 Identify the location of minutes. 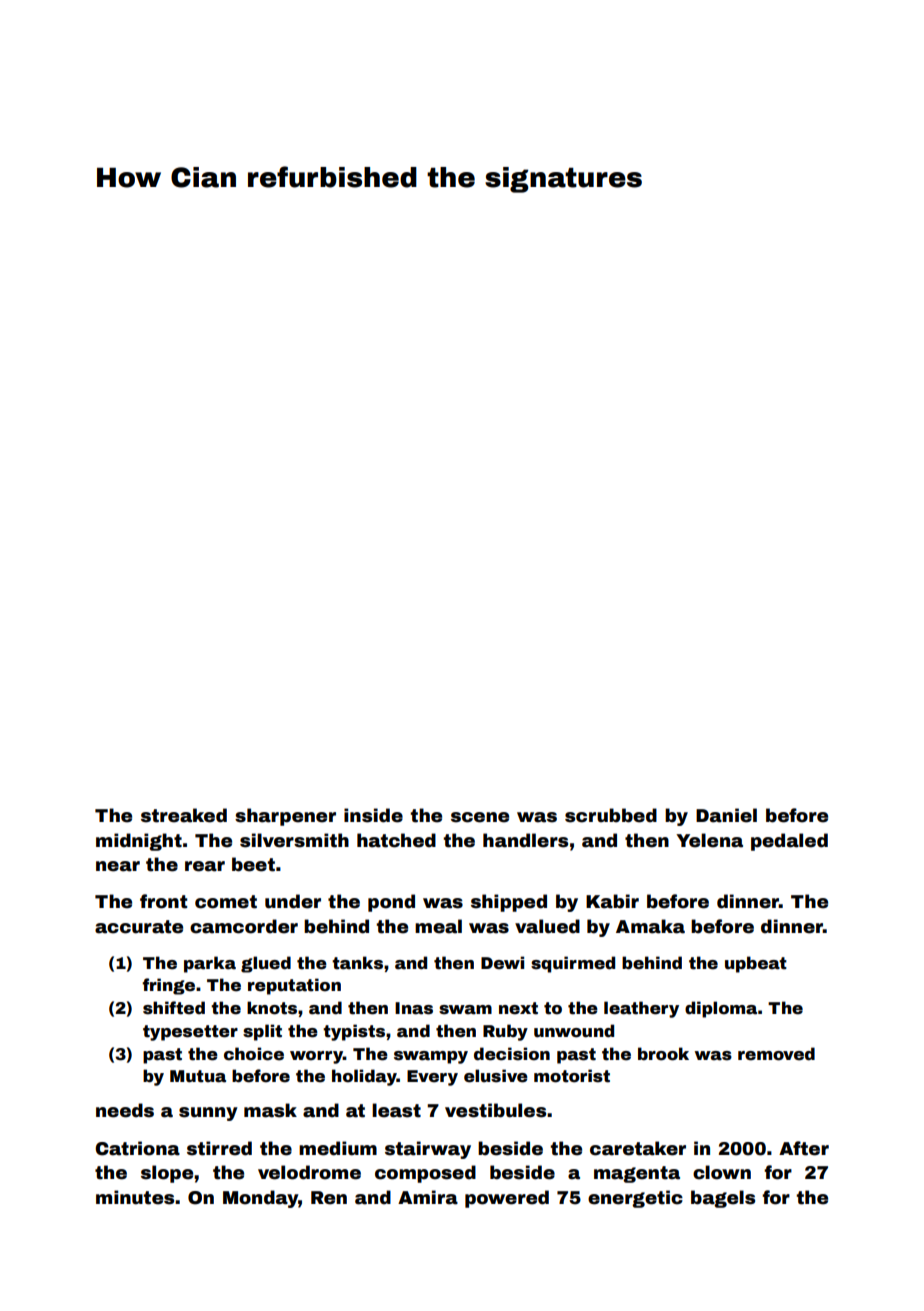
(135, 1197).
